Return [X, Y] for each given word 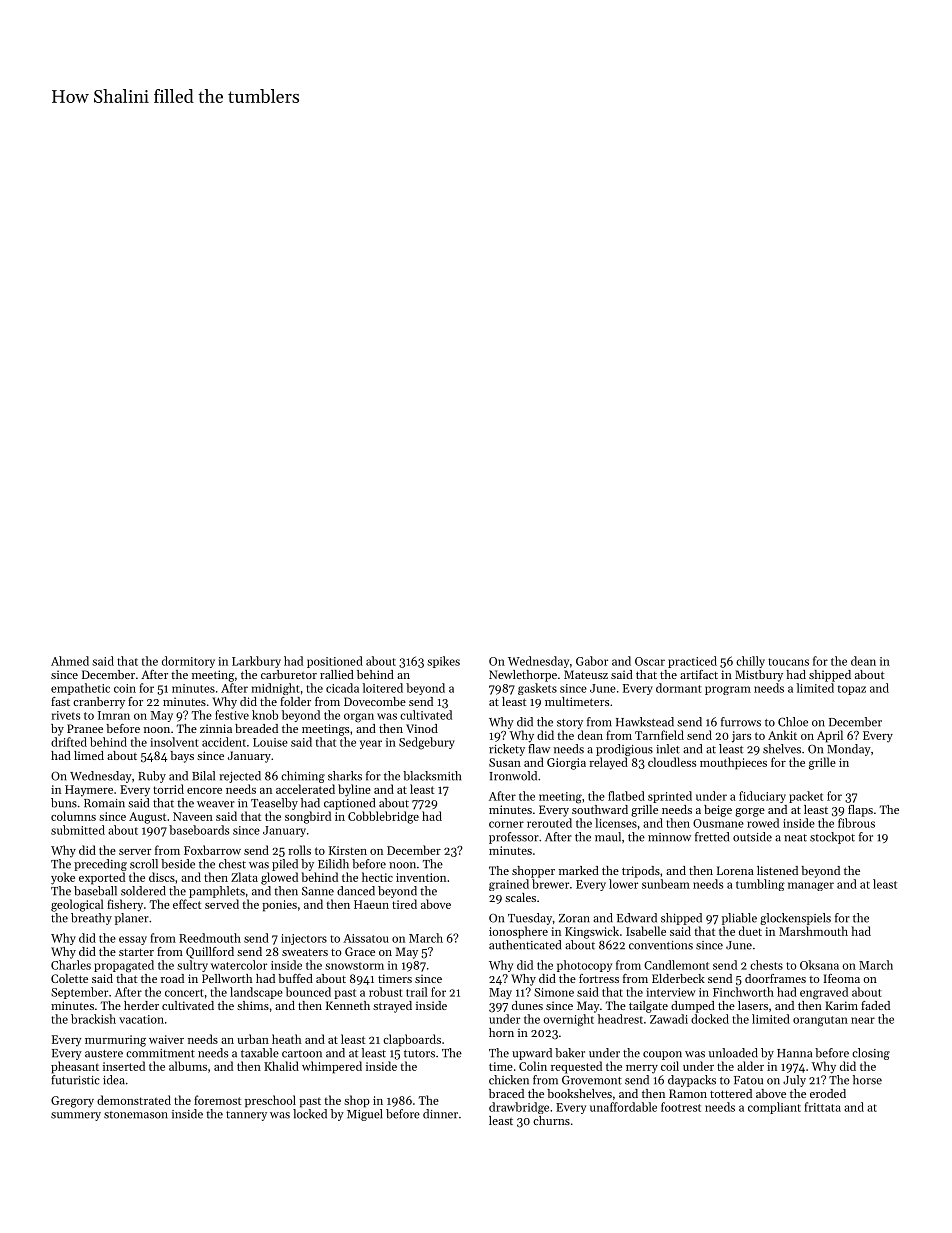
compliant [774, 1108]
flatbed [626, 796]
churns [551, 1120]
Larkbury [256, 662]
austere [104, 1054]
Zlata [244, 877]
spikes [443, 662]
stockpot [832, 838]
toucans [788, 662]
